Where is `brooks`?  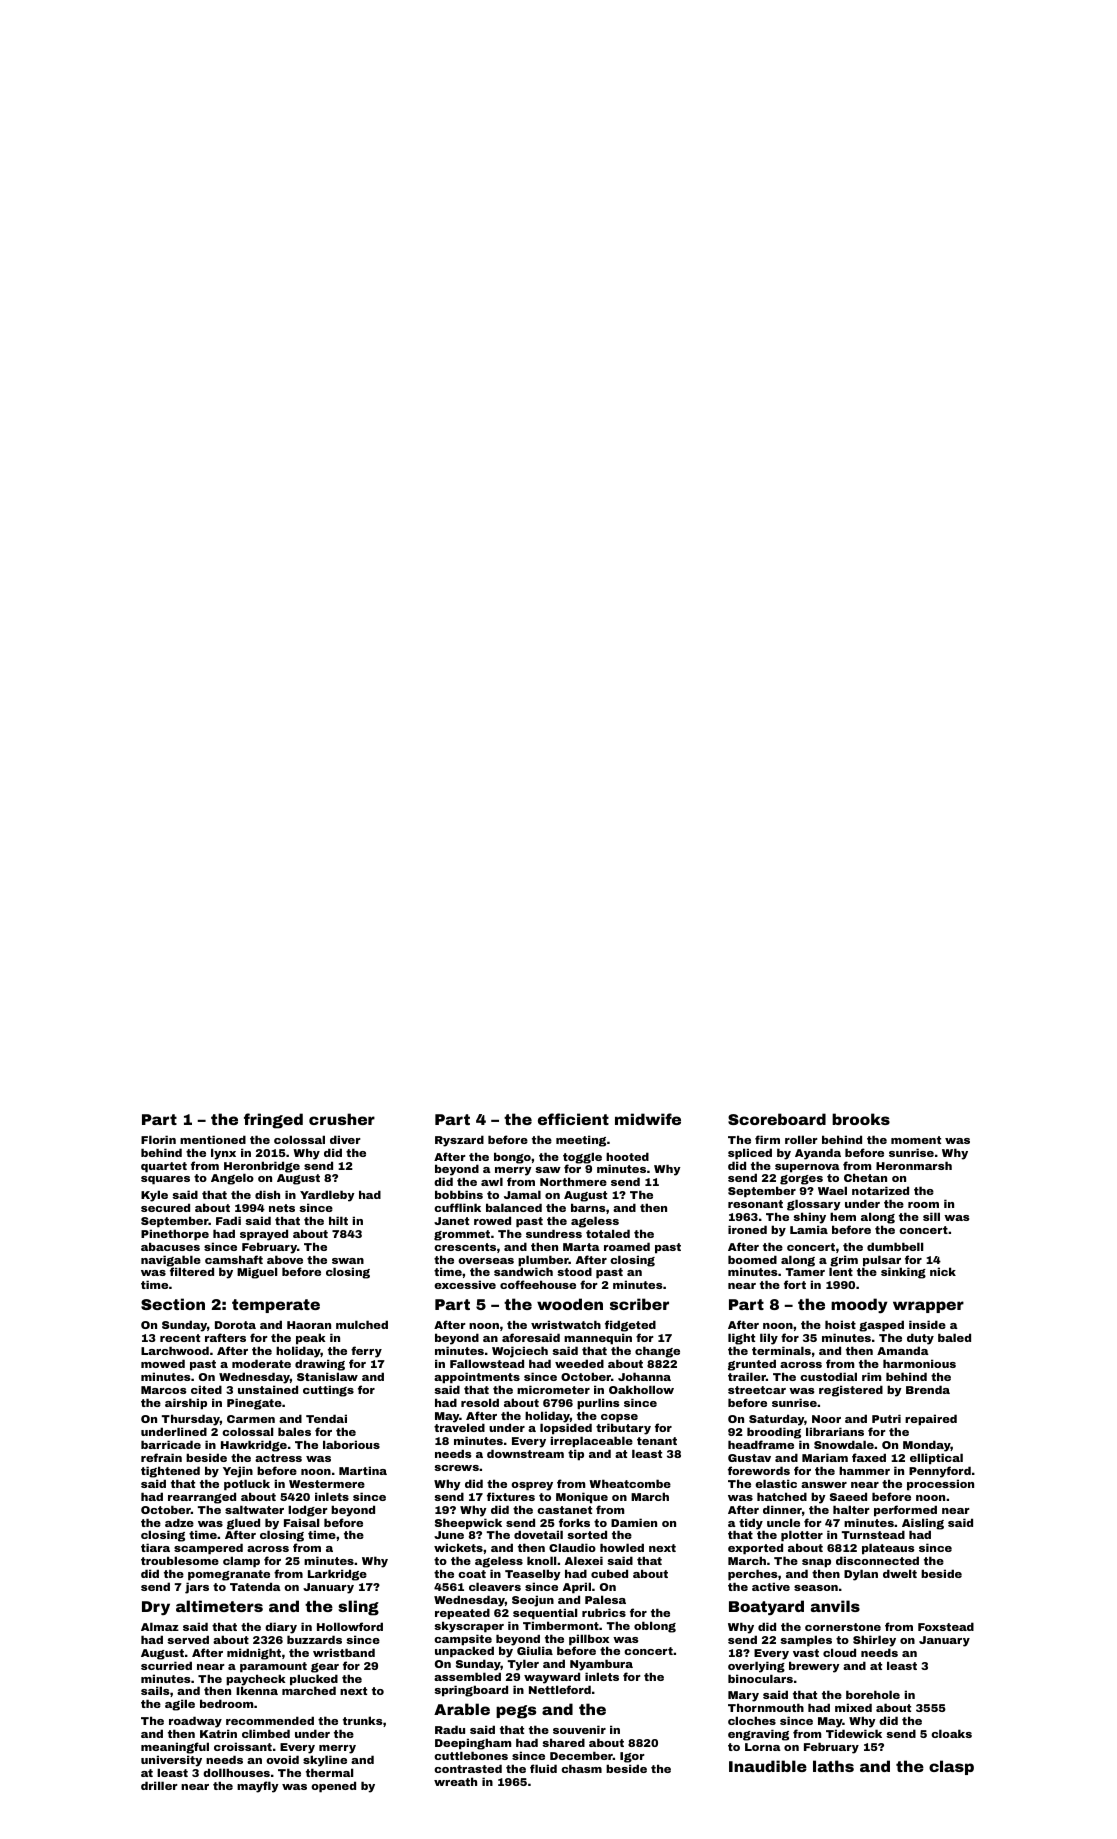
brooks is located at coordinates (861, 1119).
